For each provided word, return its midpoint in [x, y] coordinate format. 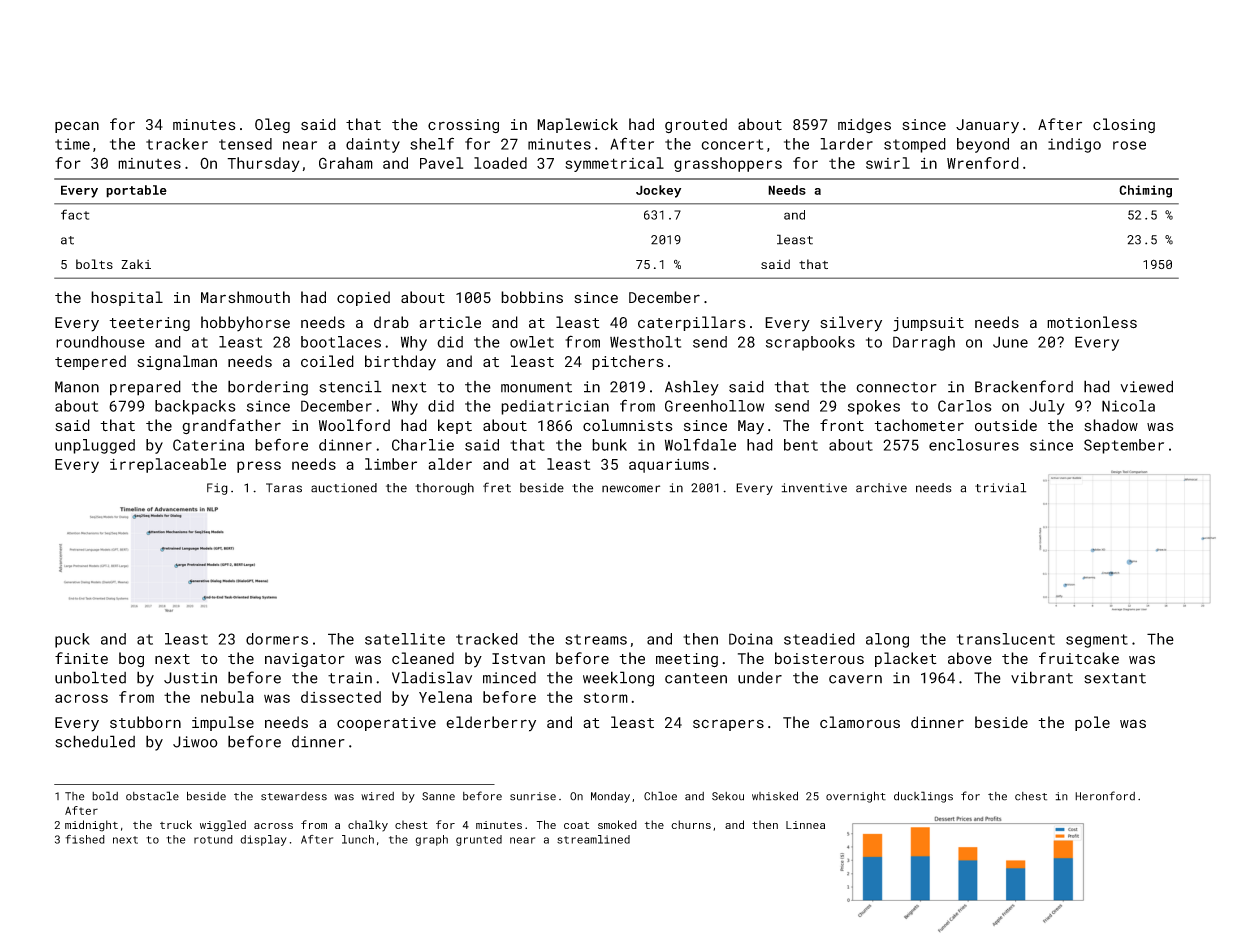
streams [596, 639]
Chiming [1145, 191]
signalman [177, 362]
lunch [358, 839]
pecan [77, 127]
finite [81, 658]
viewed [1146, 386]
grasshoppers [728, 164]
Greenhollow [714, 406]
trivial [1000, 488]
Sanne [438, 796]
